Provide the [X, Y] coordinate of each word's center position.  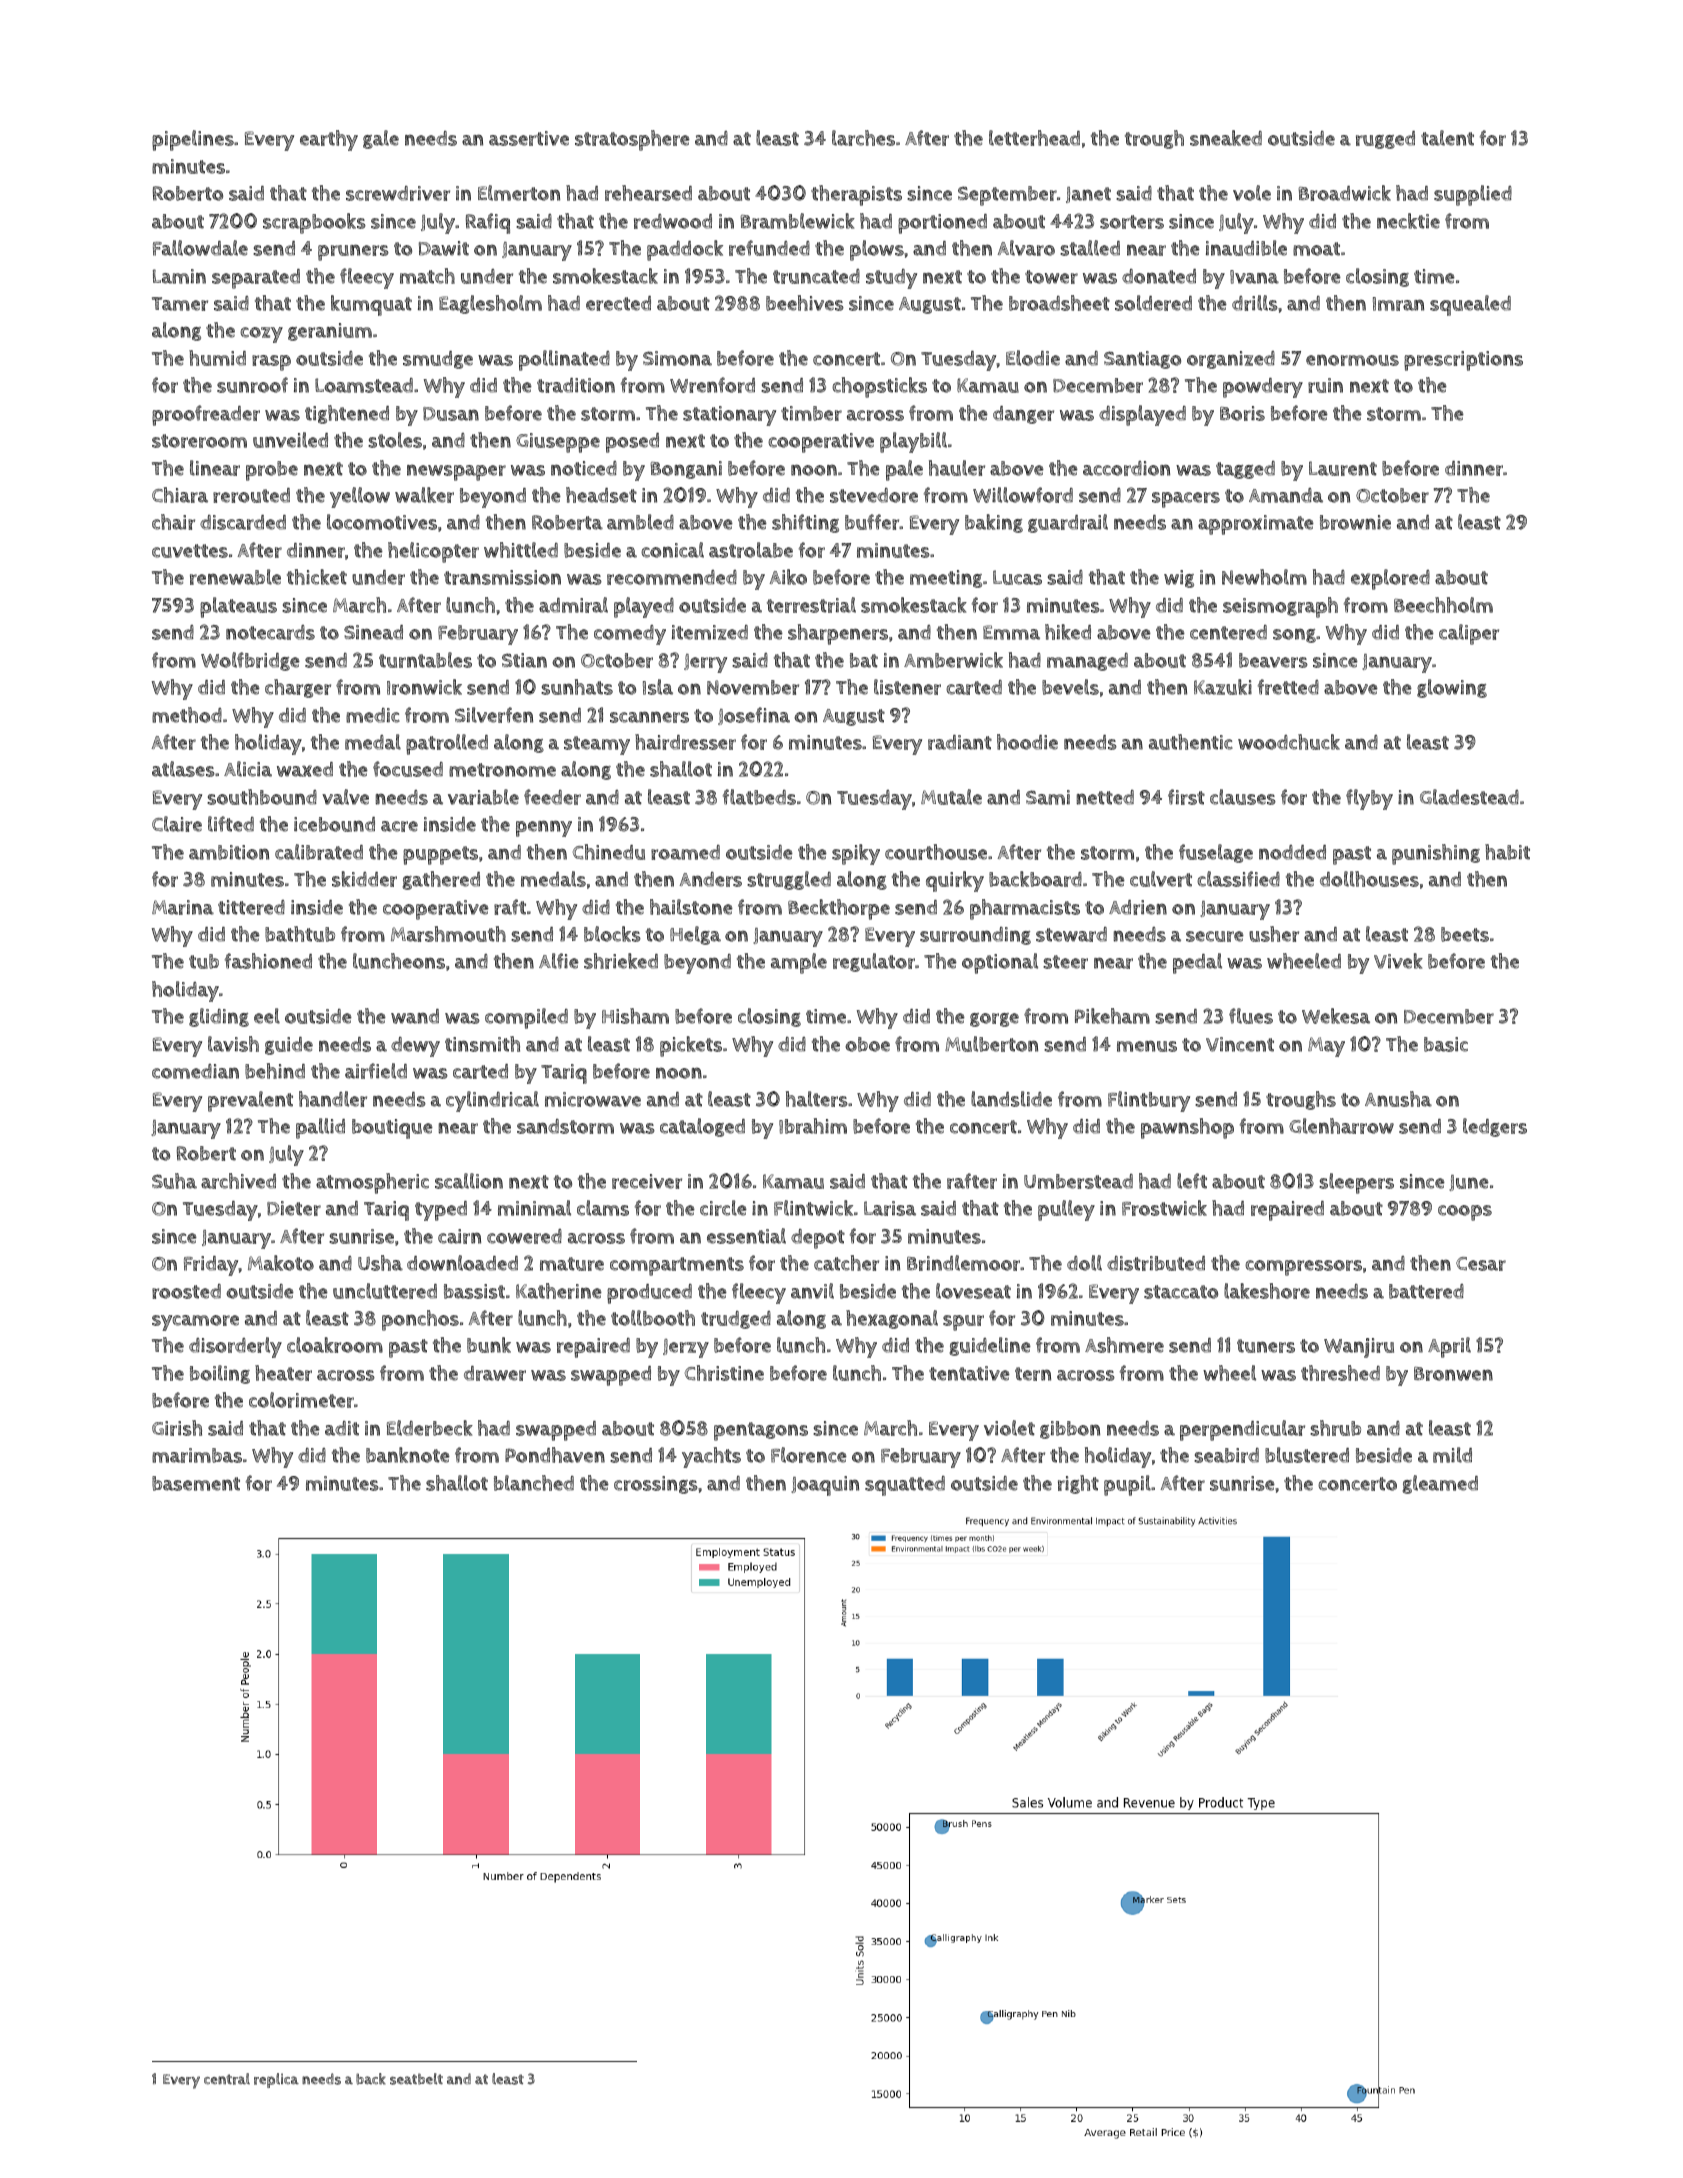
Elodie [1033, 358]
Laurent [1343, 468]
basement [196, 1483]
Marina [183, 907]
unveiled [290, 440]
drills [1255, 303]
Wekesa [1336, 1016]
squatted [905, 1486]
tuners [1266, 1346]
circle [723, 1208]
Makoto [281, 1263]
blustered [1307, 1455]
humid [217, 358]
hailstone [691, 907]
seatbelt [416, 2079]
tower [1051, 277]
